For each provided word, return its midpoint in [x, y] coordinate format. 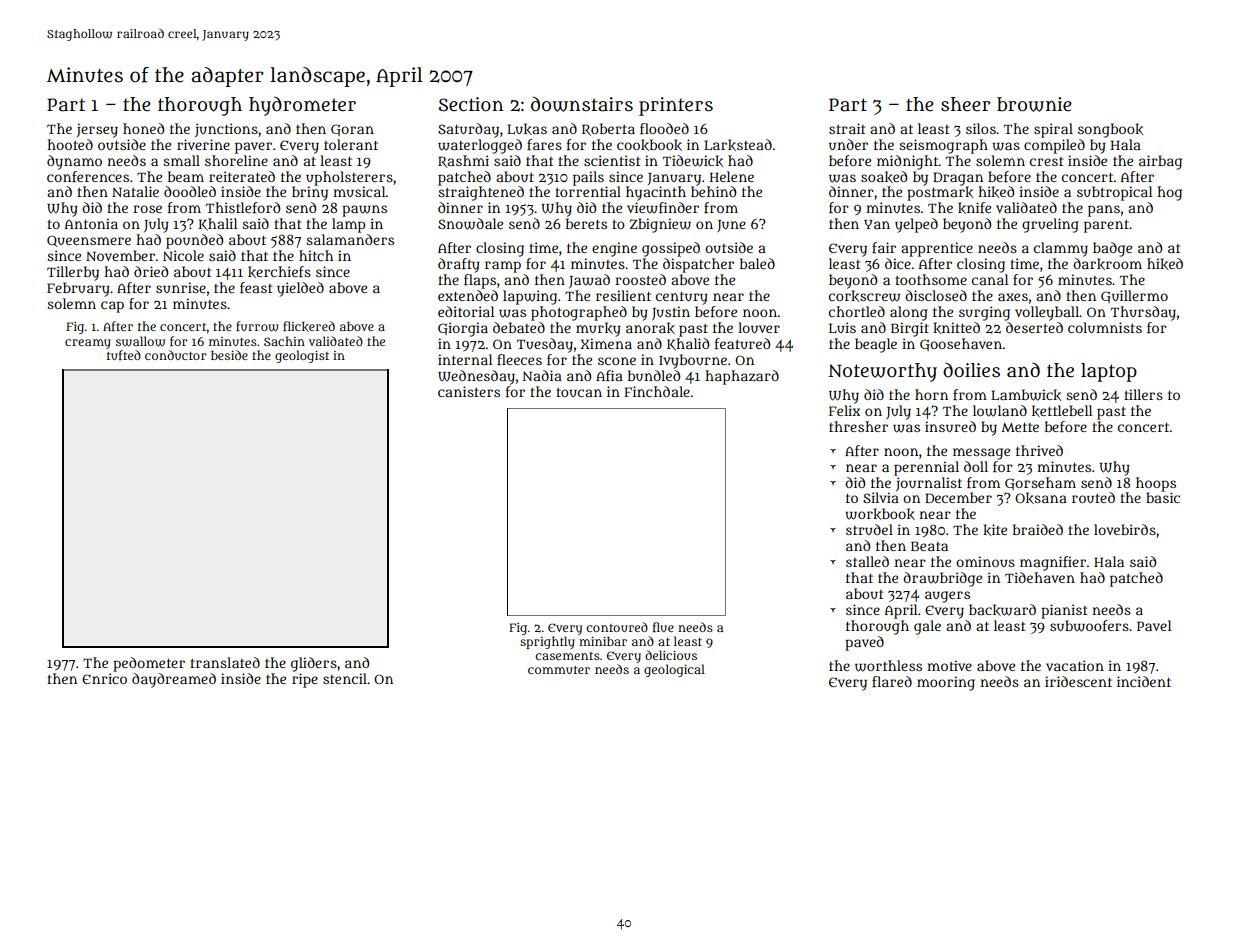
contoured [617, 627]
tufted [124, 355]
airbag [1160, 162]
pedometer [149, 664]
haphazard [742, 377]
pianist [1064, 611]
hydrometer [302, 106]
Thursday [1143, 313]
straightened [481, 193]
